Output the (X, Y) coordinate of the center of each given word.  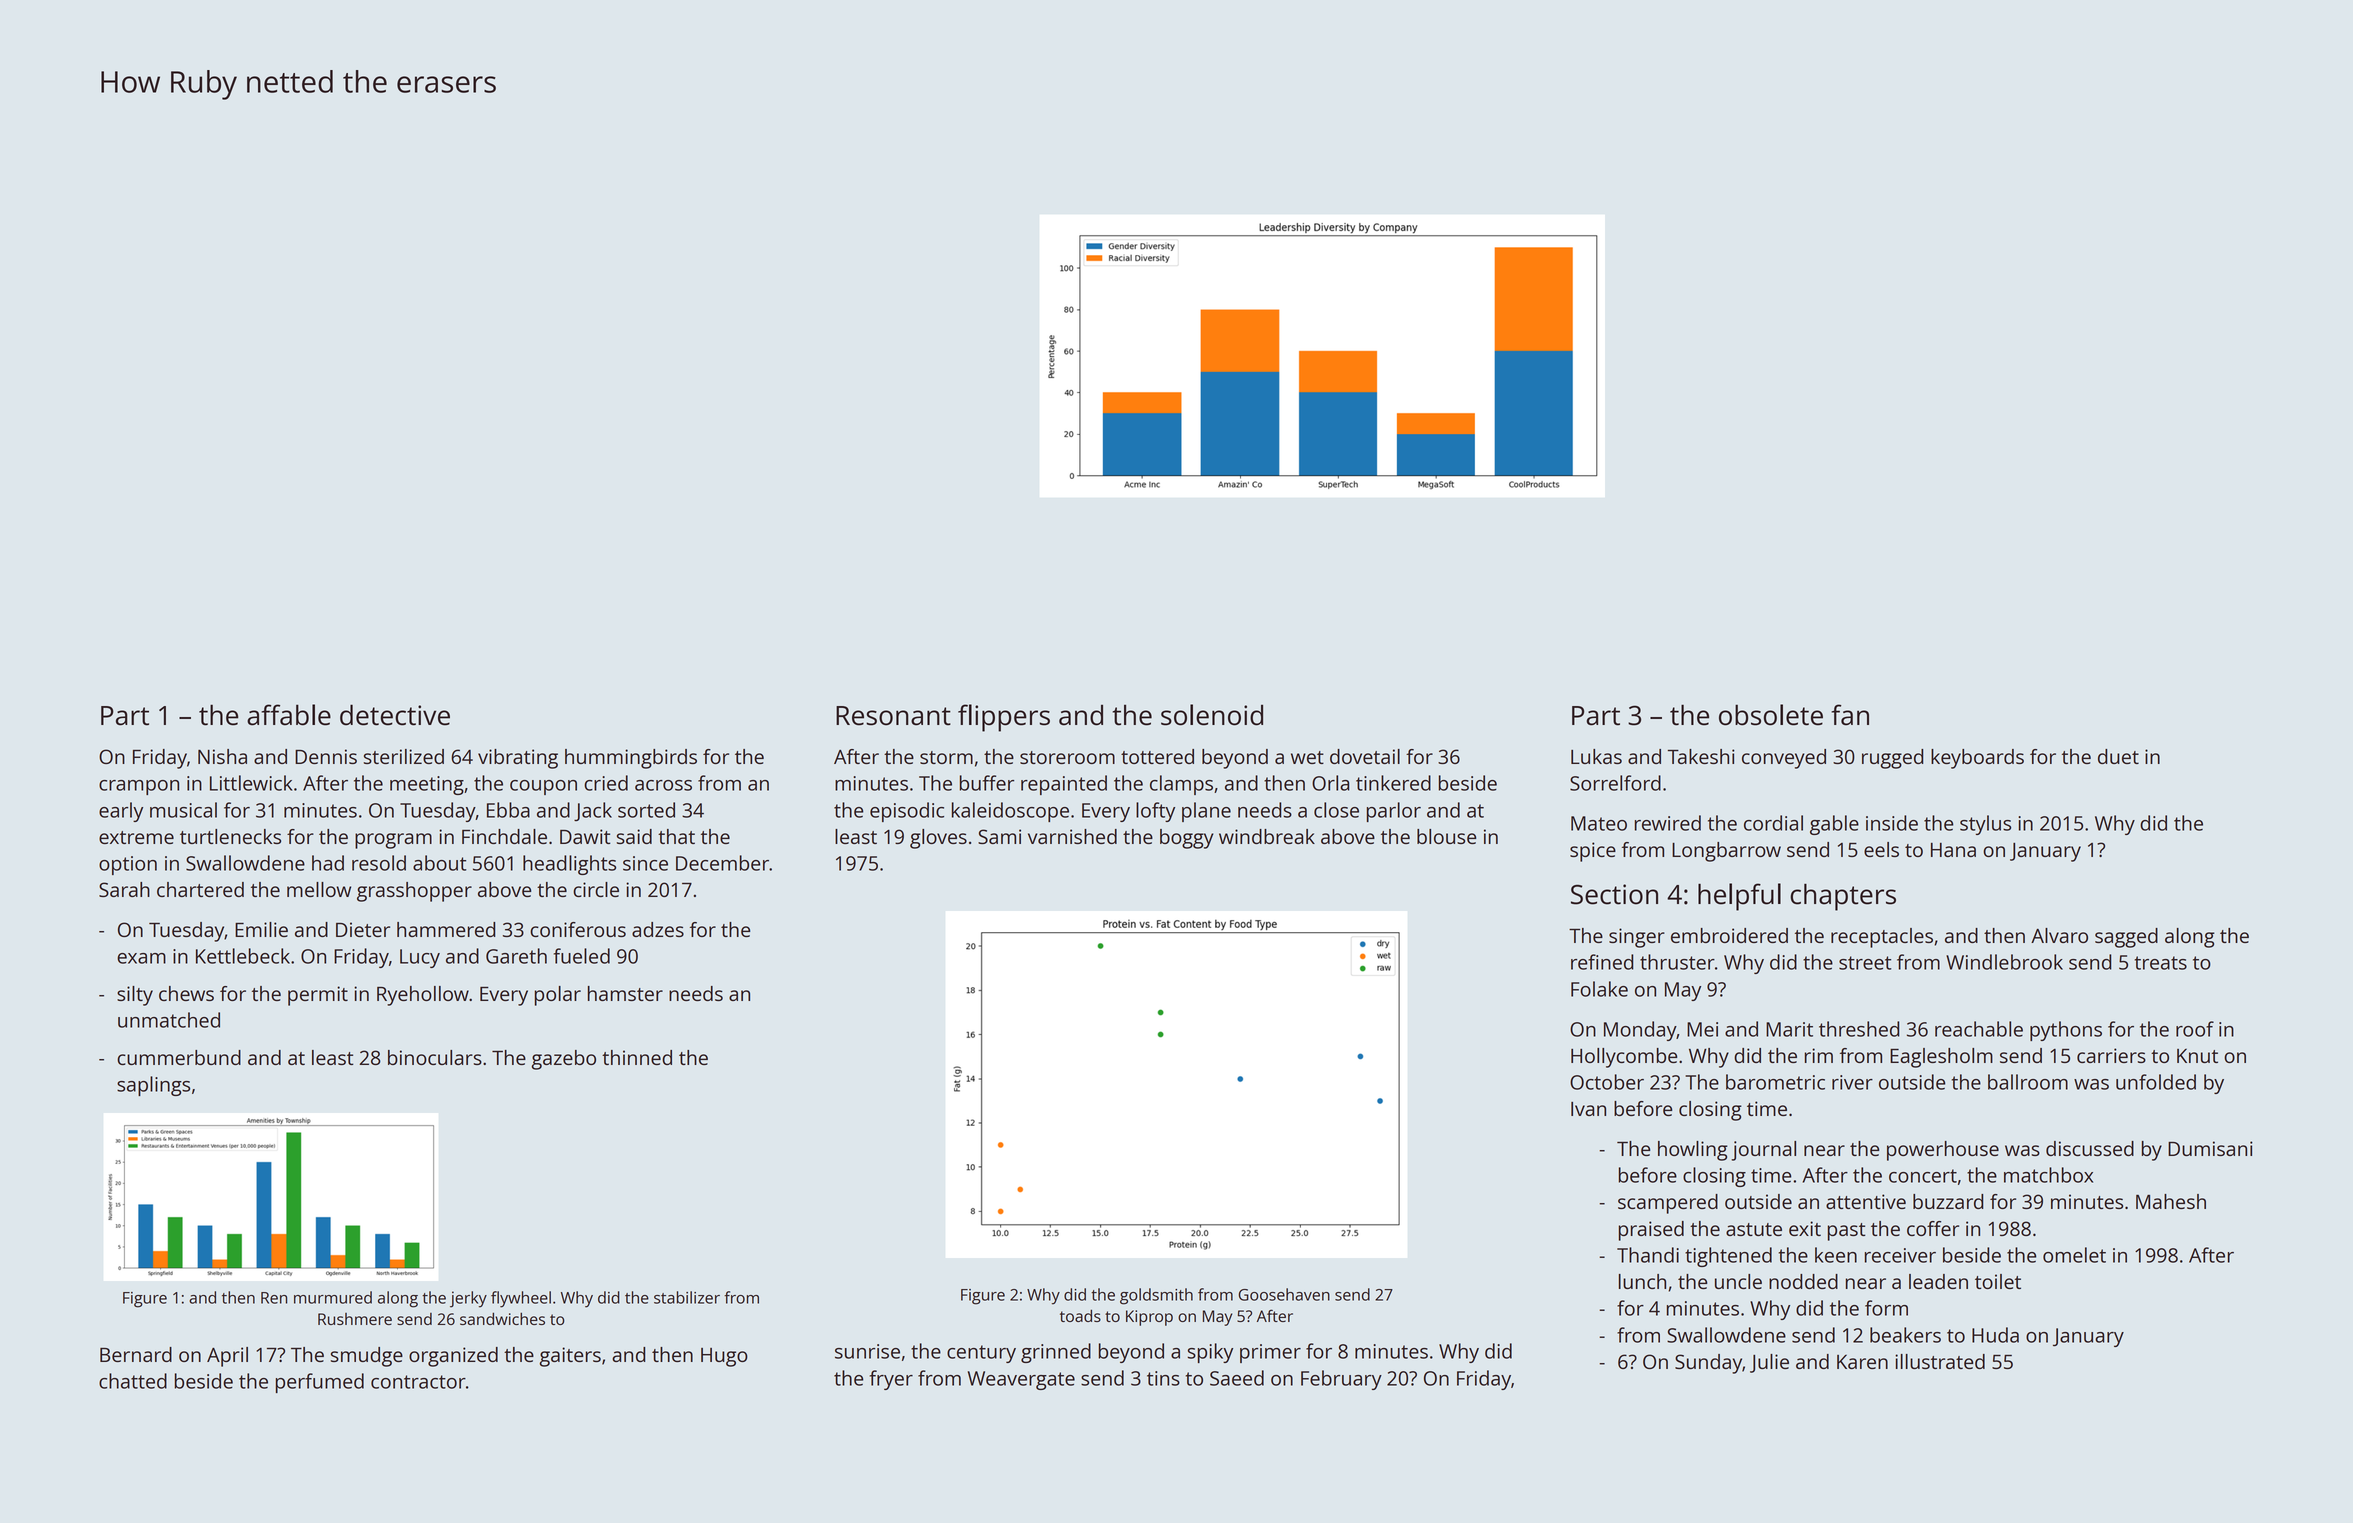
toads (1080, 1315)
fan (1850, 715)
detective (395, 715)
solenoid (1212, 715)
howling (1693, 1151)
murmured (333, 1297)
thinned (637, 1057)
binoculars (435, 1057)
